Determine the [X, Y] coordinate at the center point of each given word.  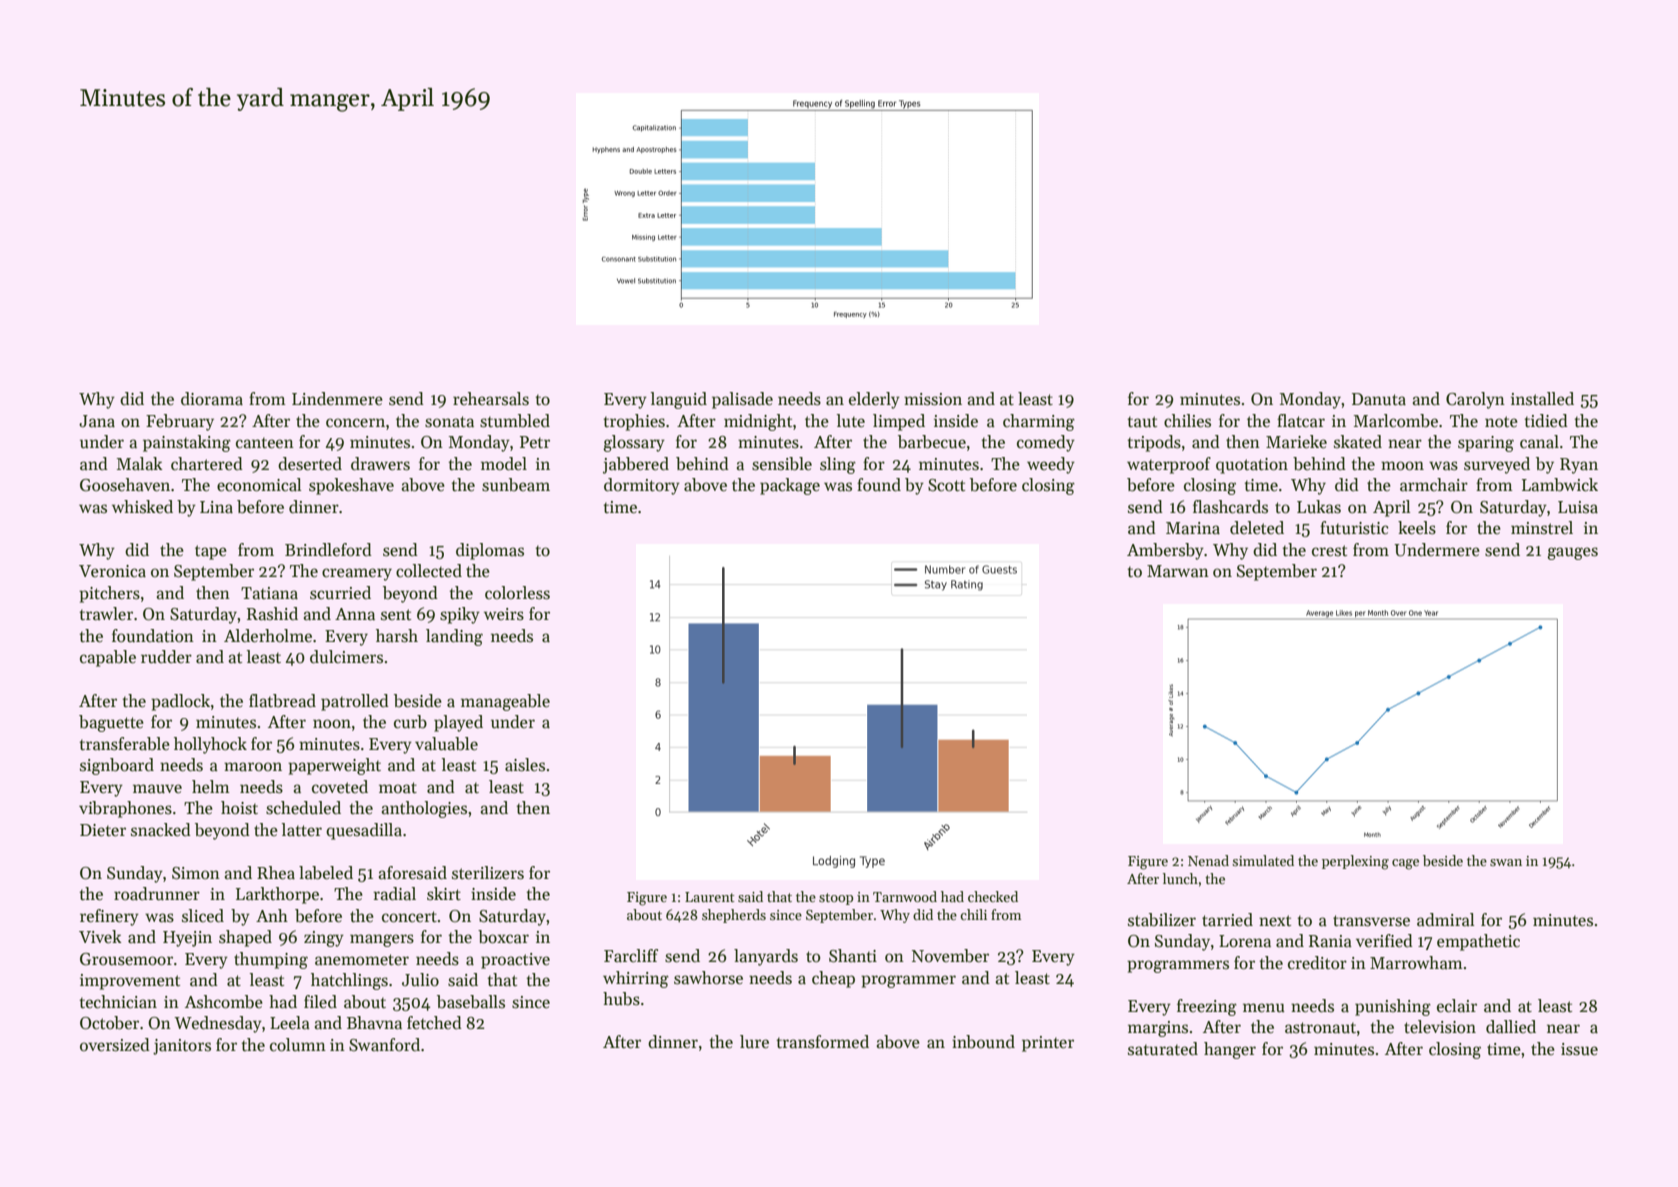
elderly [874, 400]
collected [429, 571]
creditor [1317, 963]
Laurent [710, 897]
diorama [212, 399]
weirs [504, 614]
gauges [1572, 553]
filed [320, 1002]
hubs [621, 999]
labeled [326, 873]
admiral [1445, 920]
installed [1542, 399]
